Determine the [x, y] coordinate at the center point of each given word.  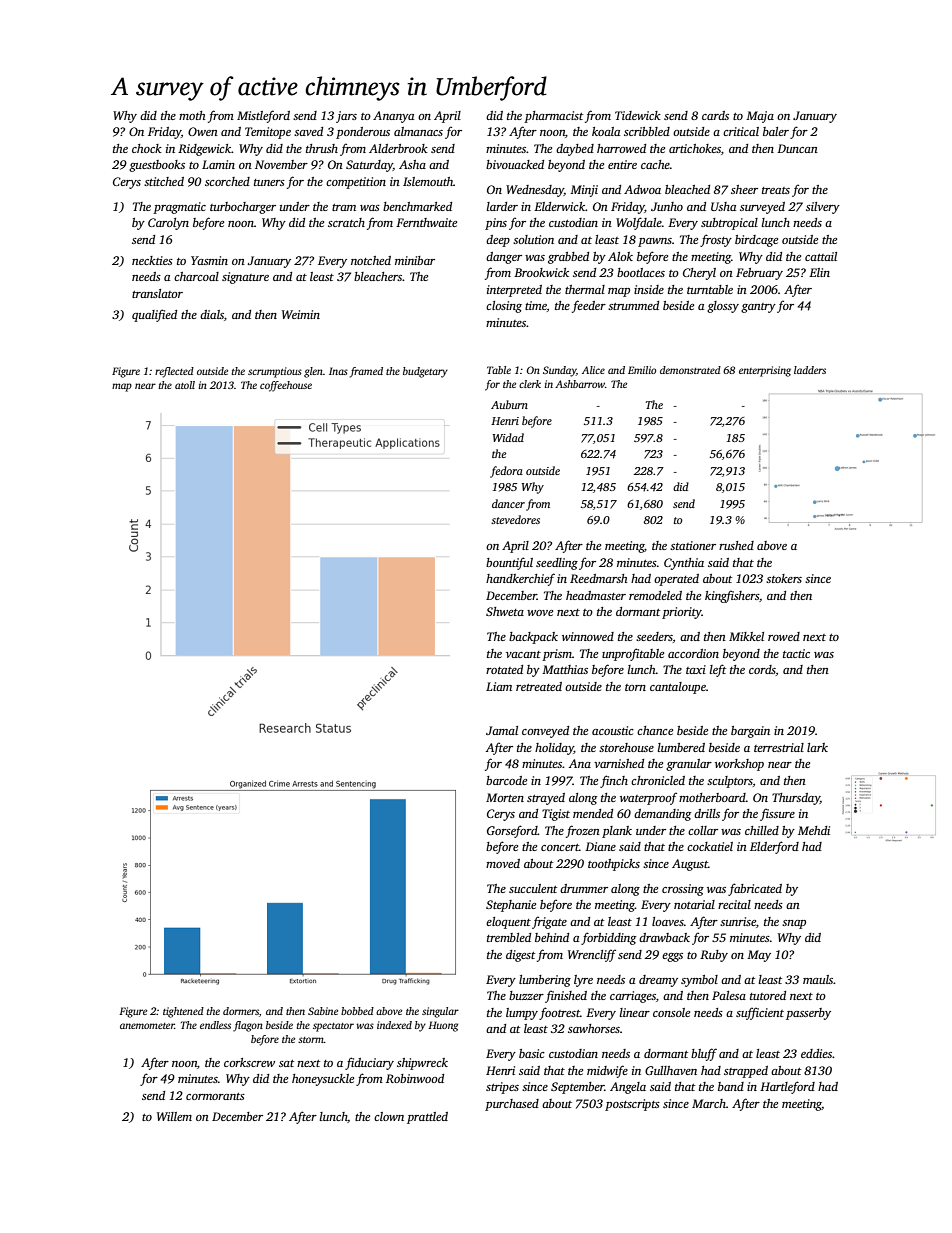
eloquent [508, 923]
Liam [499, 686]
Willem [174, 1116]
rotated [504, 669]
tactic [796, 653]
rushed [736, 545]
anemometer [147, 1026]
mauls [818, 979]
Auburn [509, 404]
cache [655, 164]
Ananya [393, 117]
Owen [203, 131]
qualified [154, 315]
